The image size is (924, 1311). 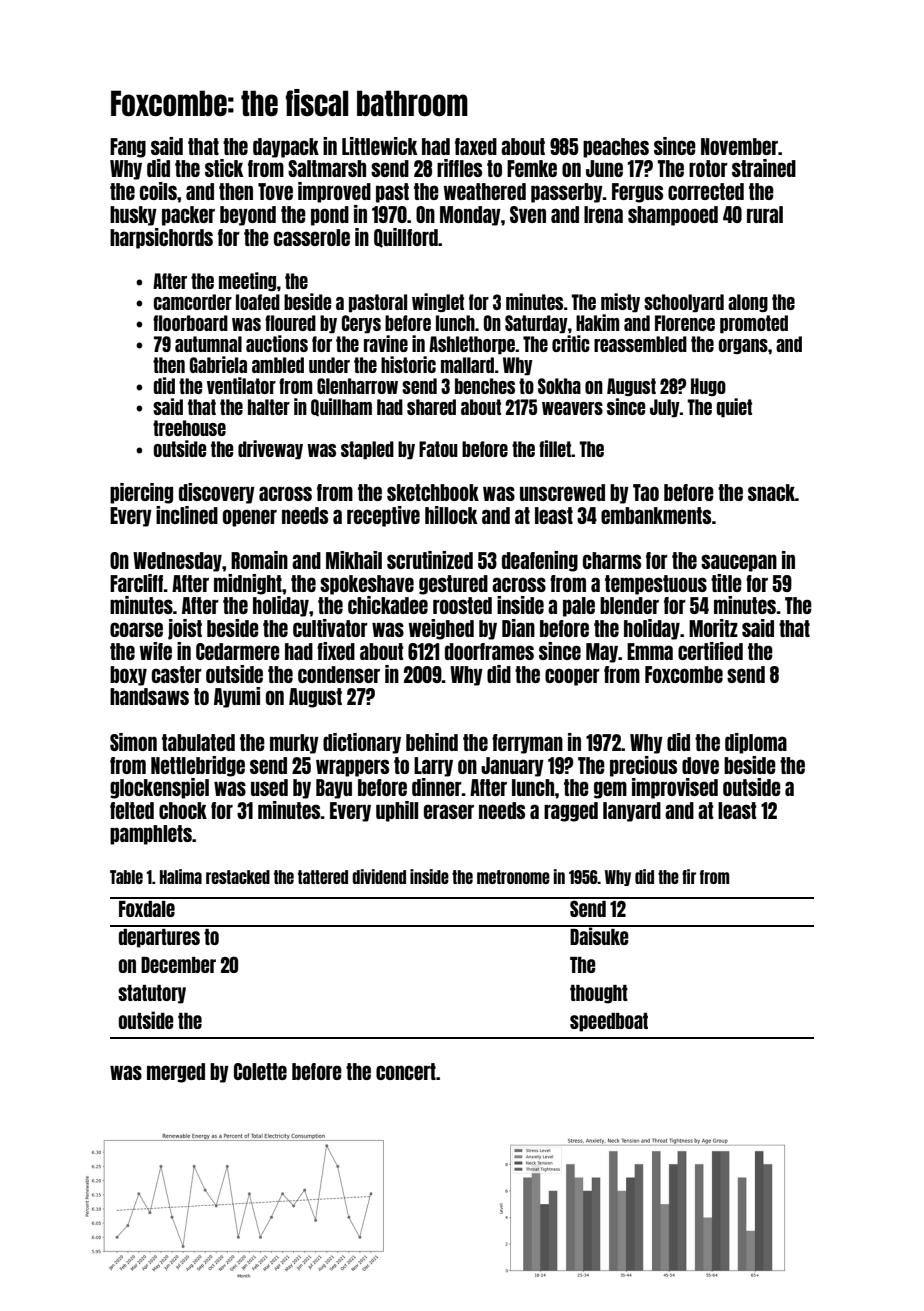 What do you see at coordinates (218, 364) in the document?
I see `Gabriela` at bounding box center [218, 364].
